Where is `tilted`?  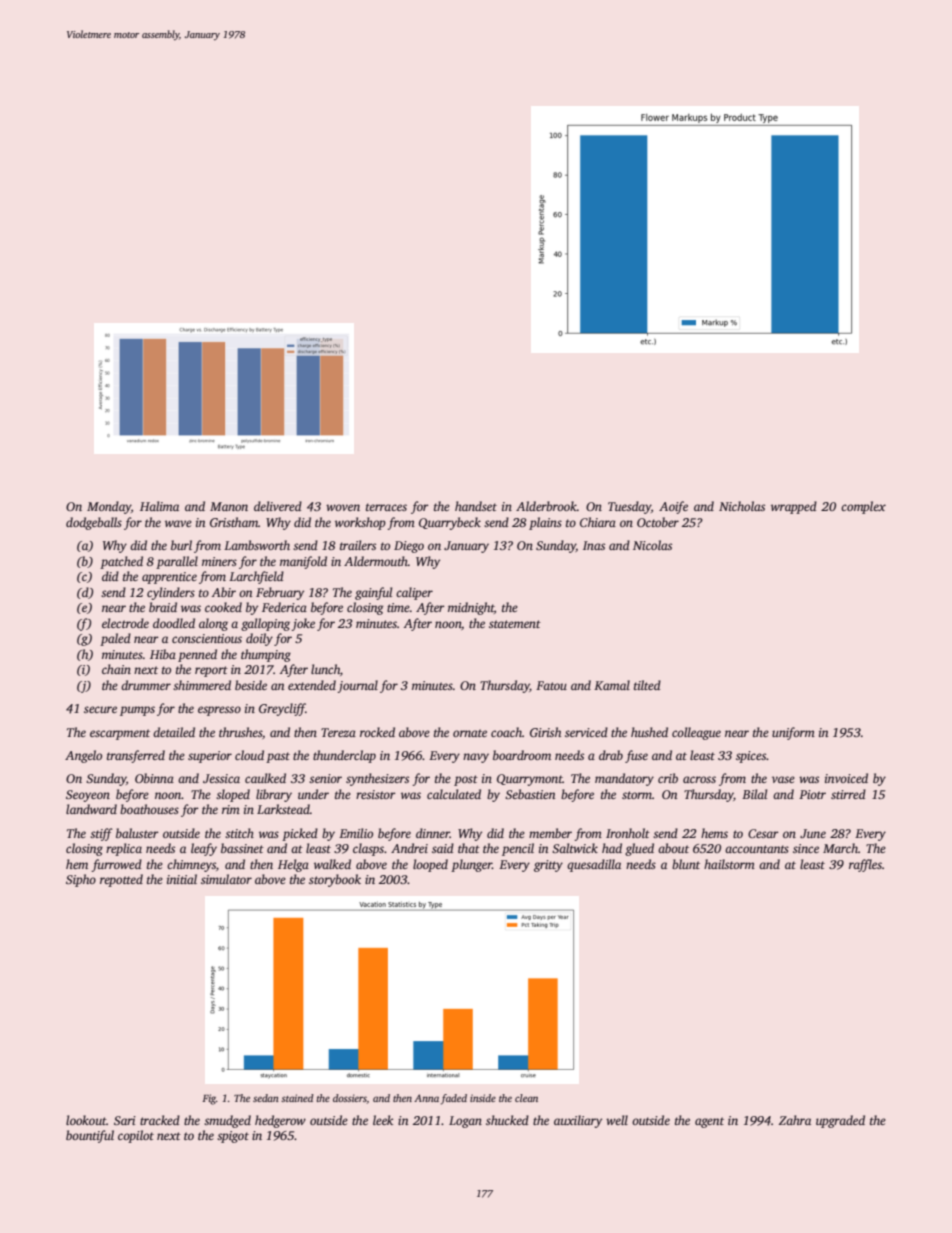 tilted is located at coordinates (647, 685).
